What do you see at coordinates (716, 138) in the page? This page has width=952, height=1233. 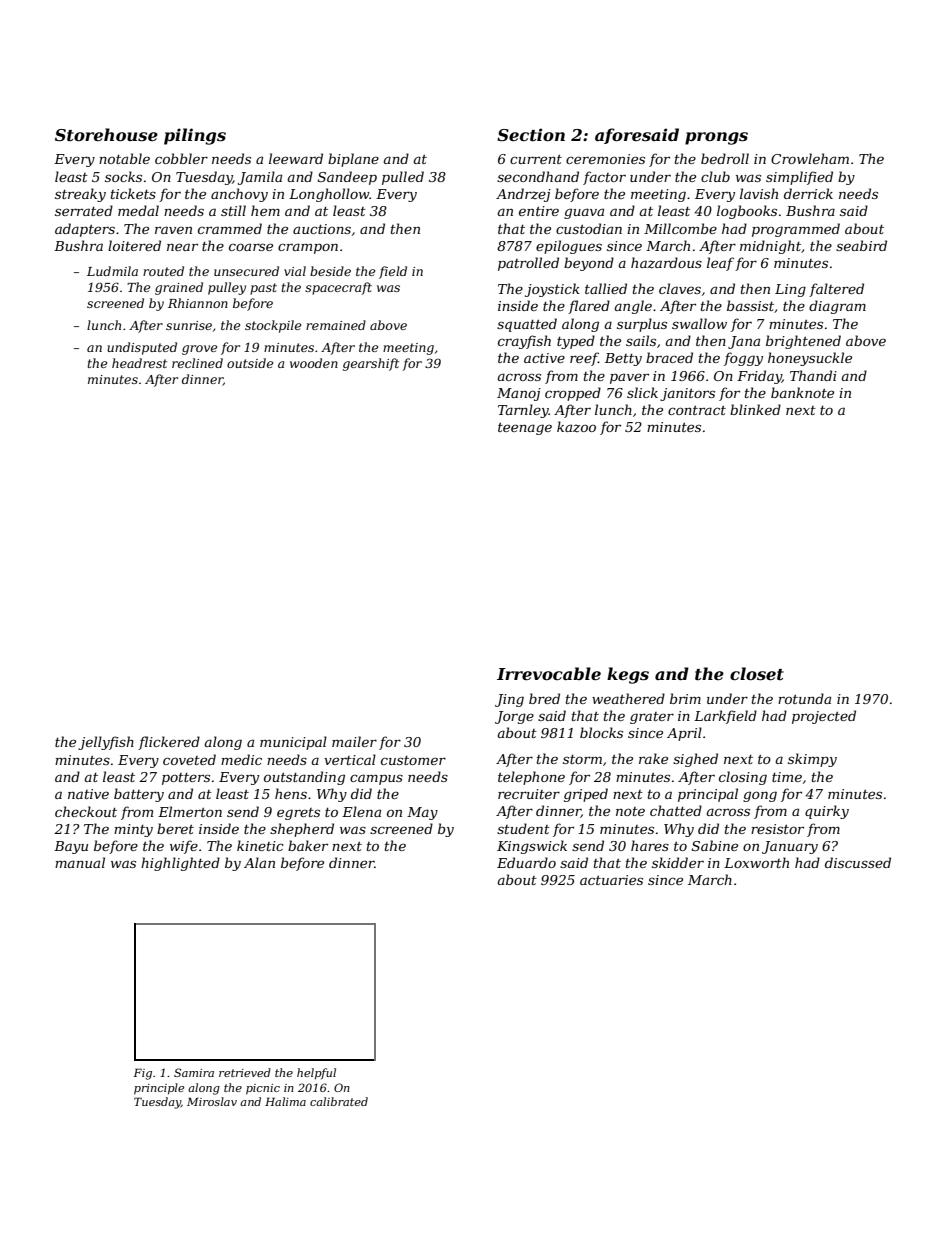 I see `prongs` at bounding box center [716, 138].
